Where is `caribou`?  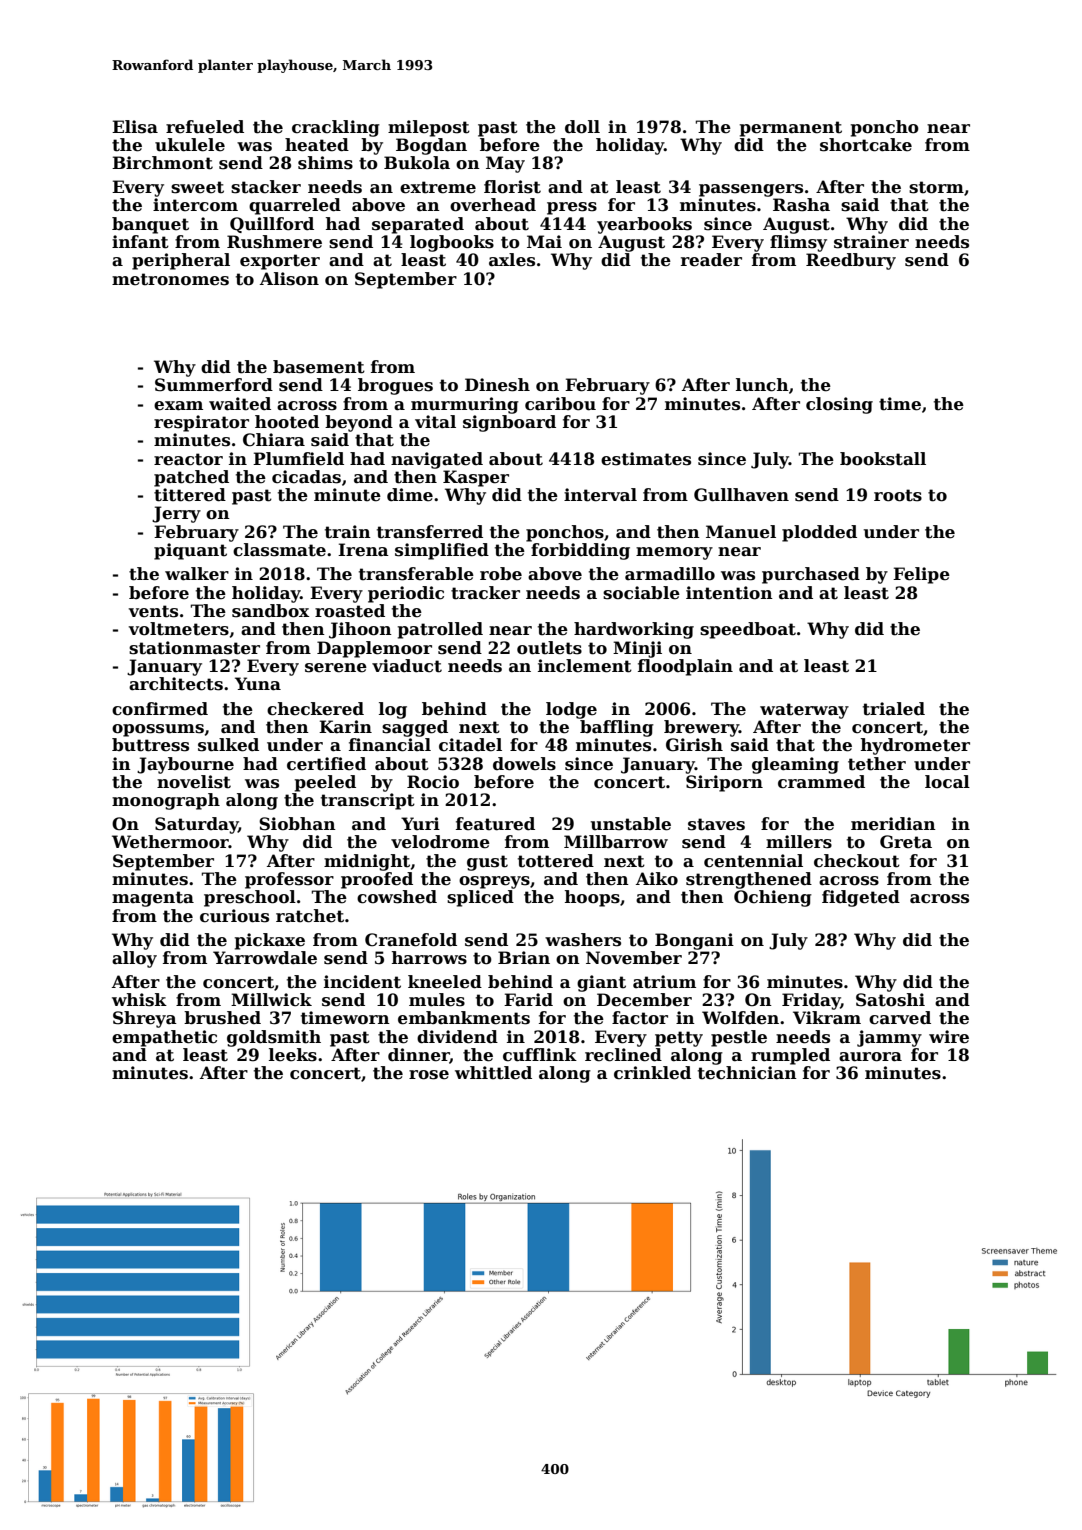 caribou is located at coordinates (560, 404).
